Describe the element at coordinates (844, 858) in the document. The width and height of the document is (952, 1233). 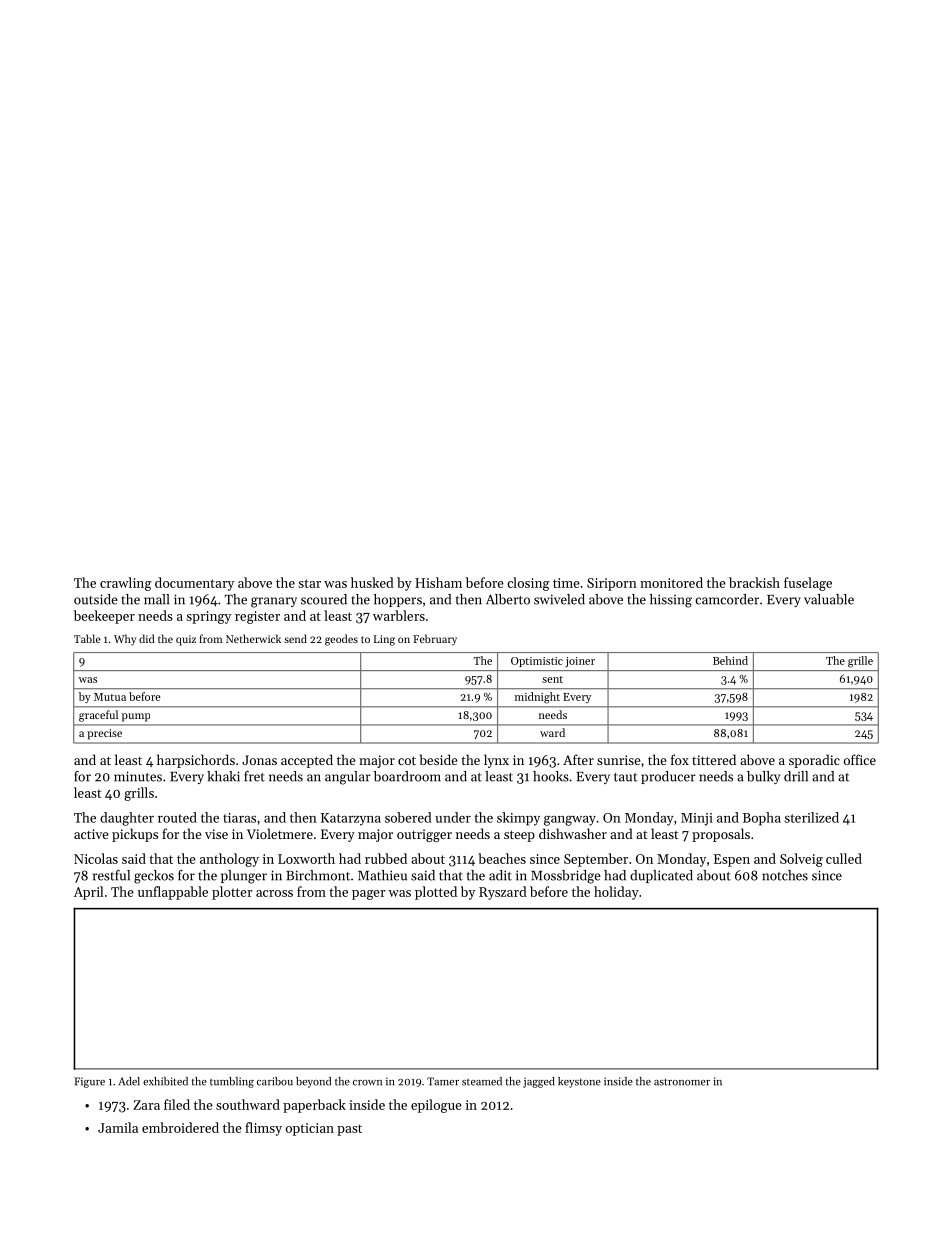
I see `culled` at that location.
